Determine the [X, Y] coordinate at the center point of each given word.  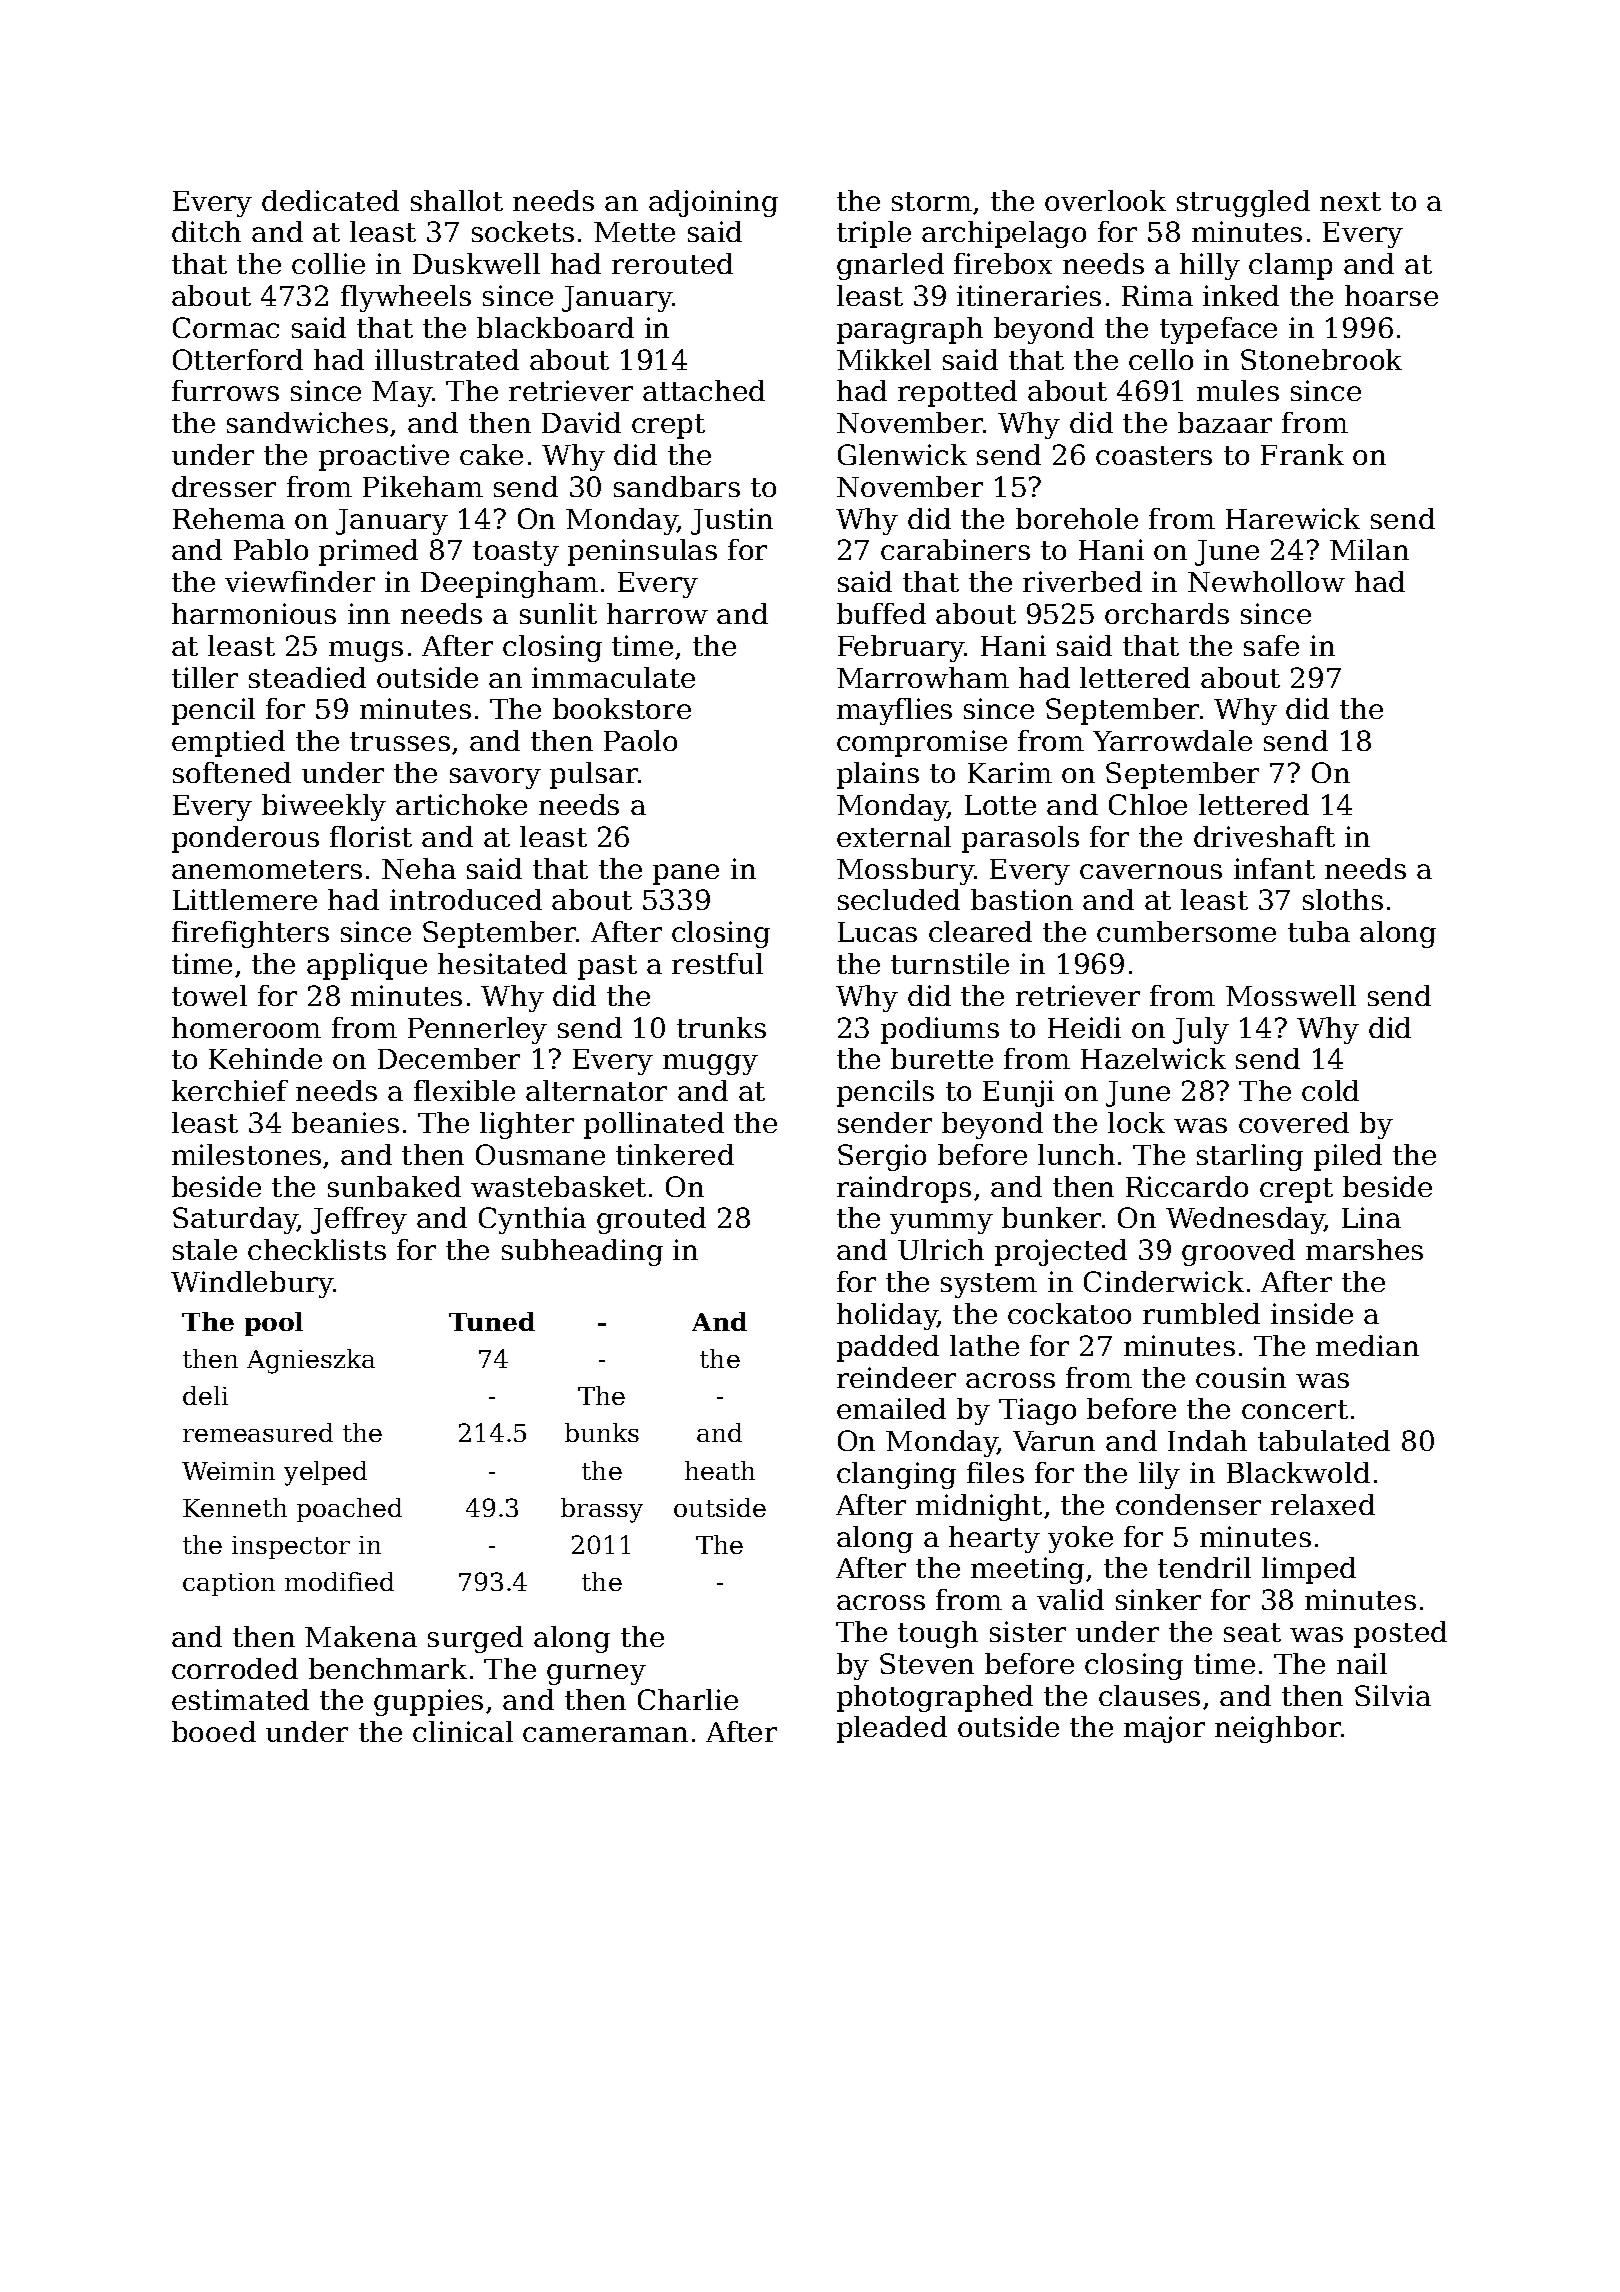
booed [214, 1731]
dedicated [330, 200]
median [1367, 1345]
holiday [887, 1316]
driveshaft [1264, 836]
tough [938, 1634]
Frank [1302, 454]
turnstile [950, 963]
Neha [419, 868]
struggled [1243, 203]
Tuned [492, 1321]
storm [932, 201]
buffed [881, 613]
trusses [400, 741]
